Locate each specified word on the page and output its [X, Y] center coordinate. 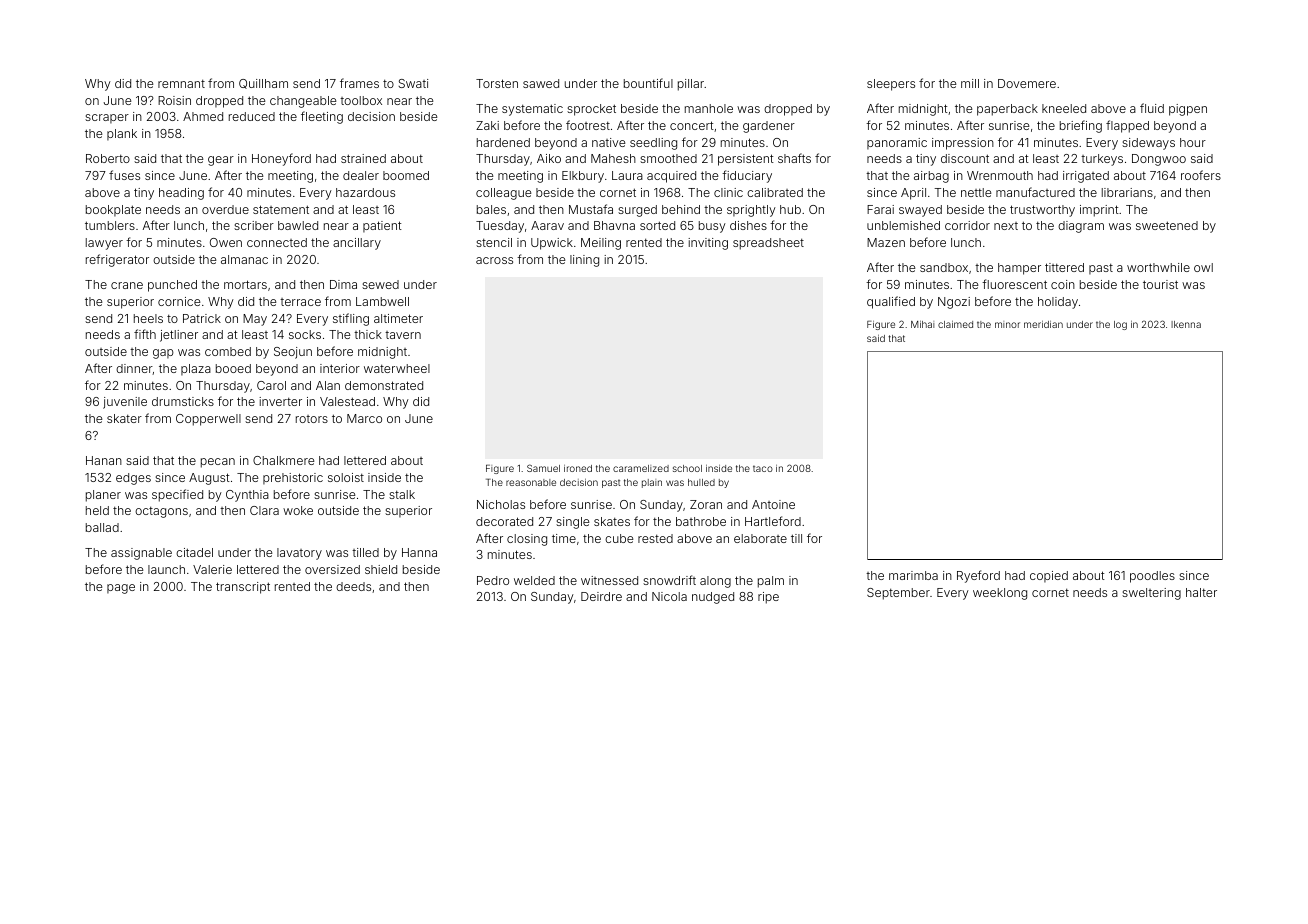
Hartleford [773, 521]
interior [340, 368]
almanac [244, 259]
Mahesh [613, 158]
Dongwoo [1159, 160]
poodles [1152, 577]
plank [122, 135]
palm [771, 582]
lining [584, 261]
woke [298, 510]
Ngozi [954, 303]
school [687, 468]
